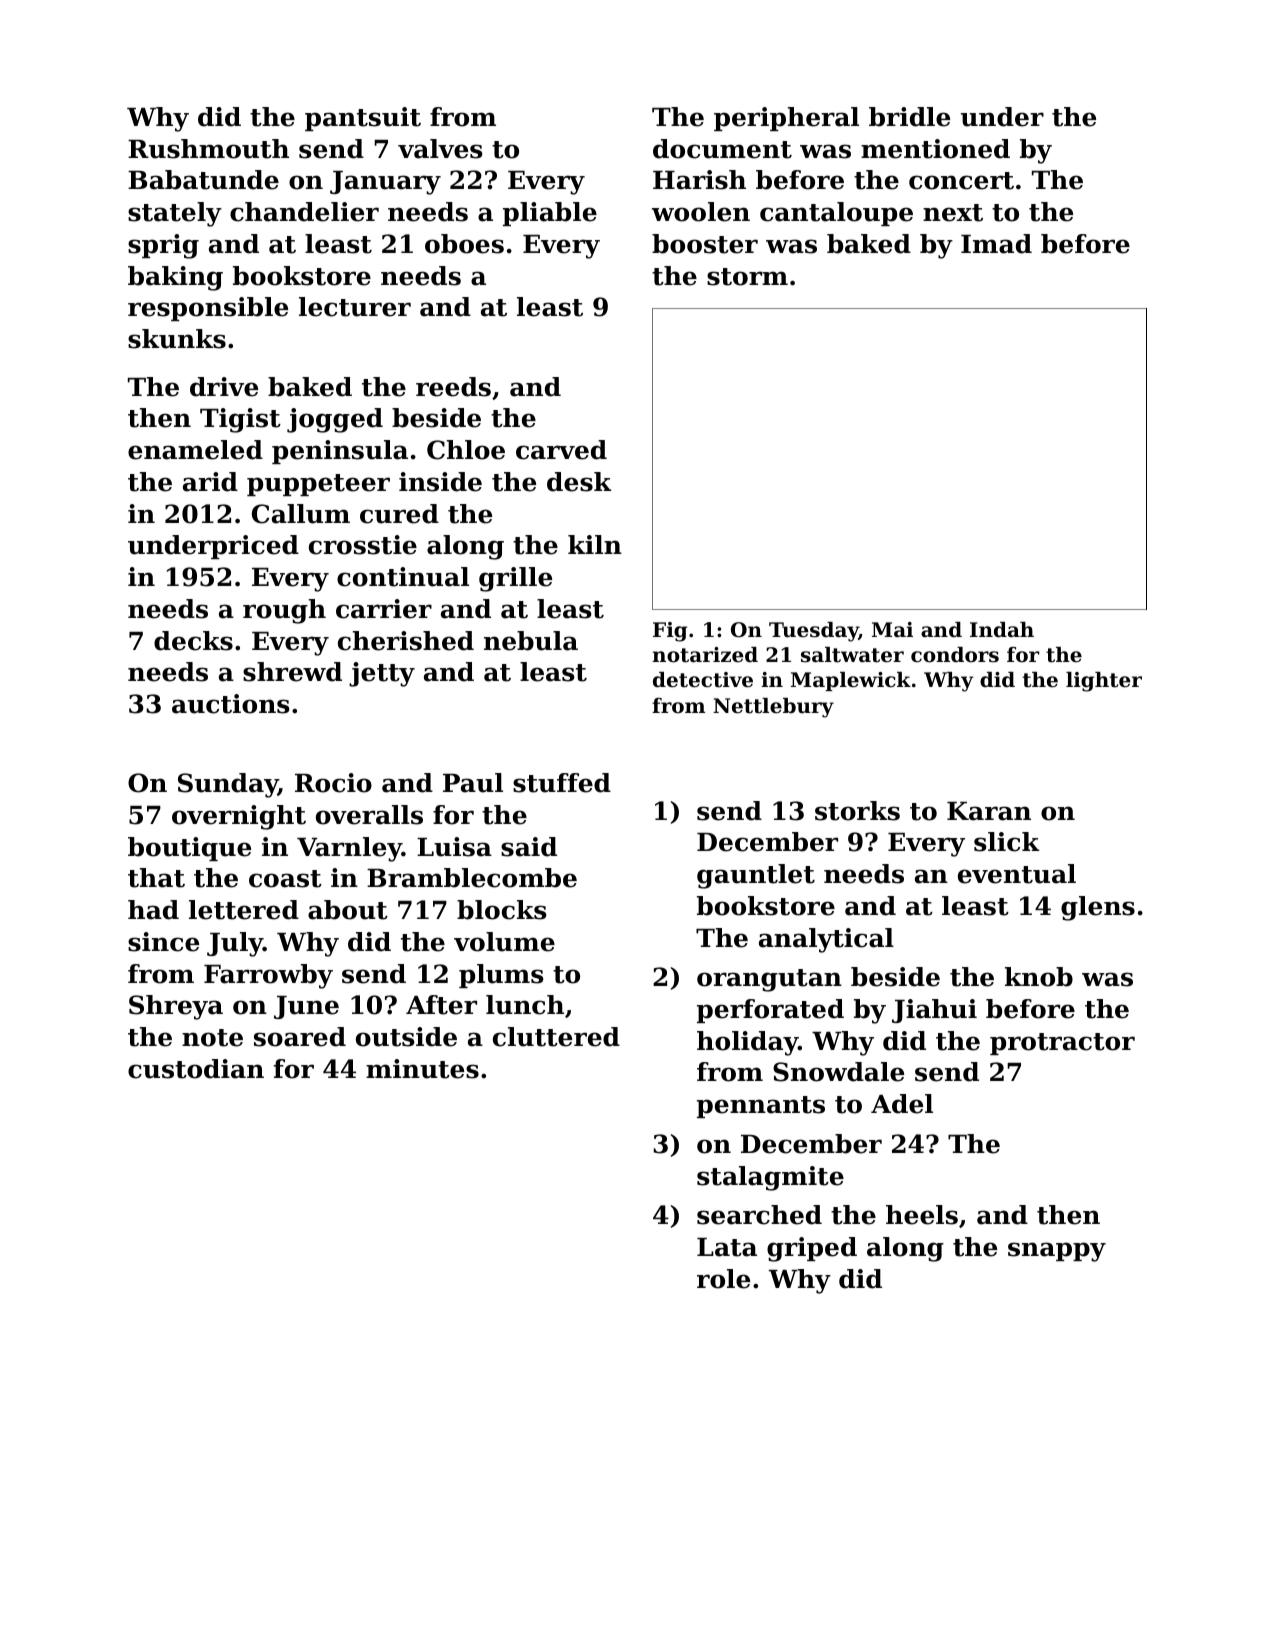 The height and width of the screenshot is (1650, 1275). I want to click on storm, so click(747, 277).
